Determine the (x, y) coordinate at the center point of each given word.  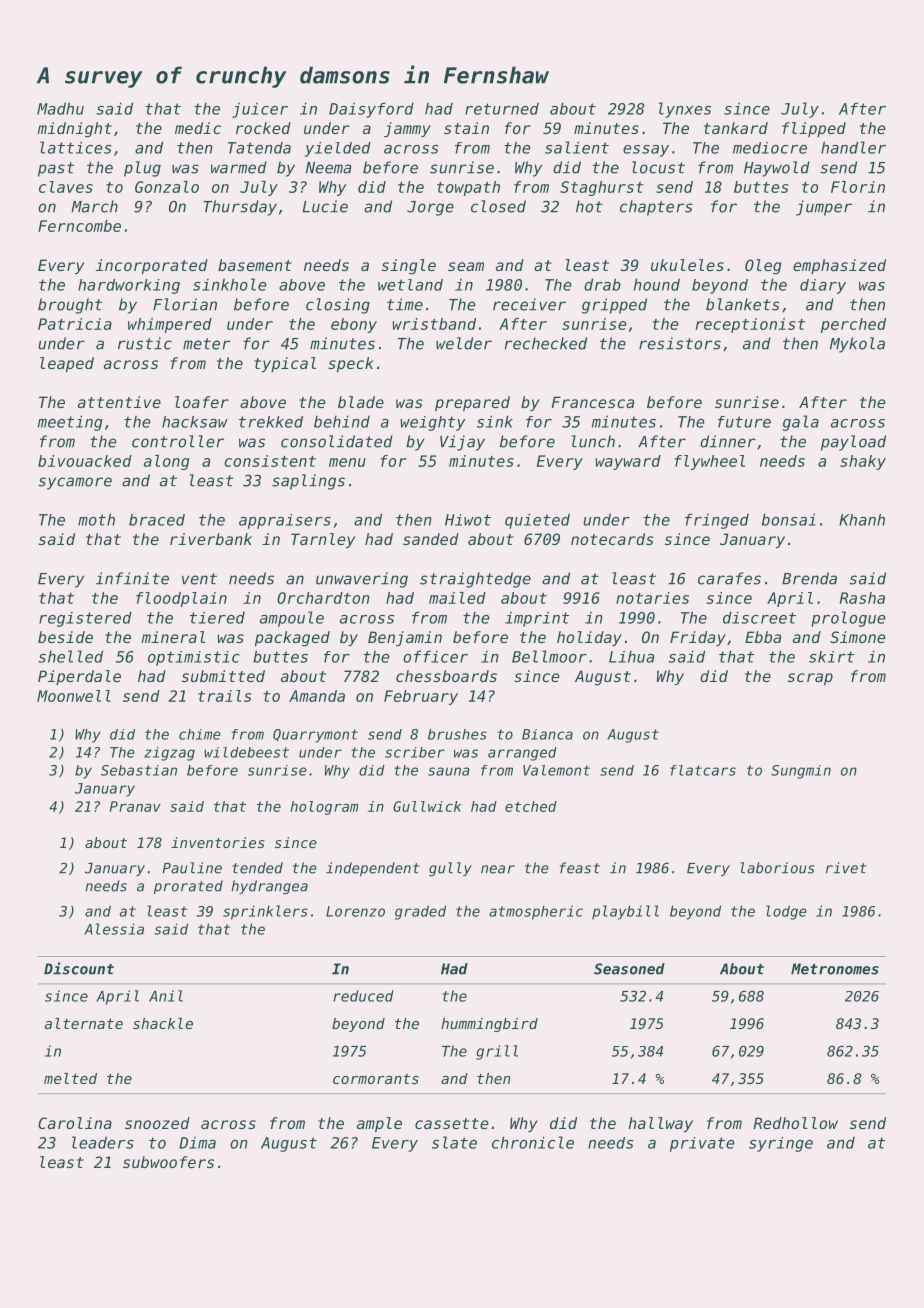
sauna (449, 771)
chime (200, 734)
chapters (656, 208)
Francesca (593, 402)
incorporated (152, 266)
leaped (67, 364)
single (409, 267)
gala (801, 423)
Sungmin (801, 772)
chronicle (533, 1142)
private (702, 1144)
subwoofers (168, 1162)
